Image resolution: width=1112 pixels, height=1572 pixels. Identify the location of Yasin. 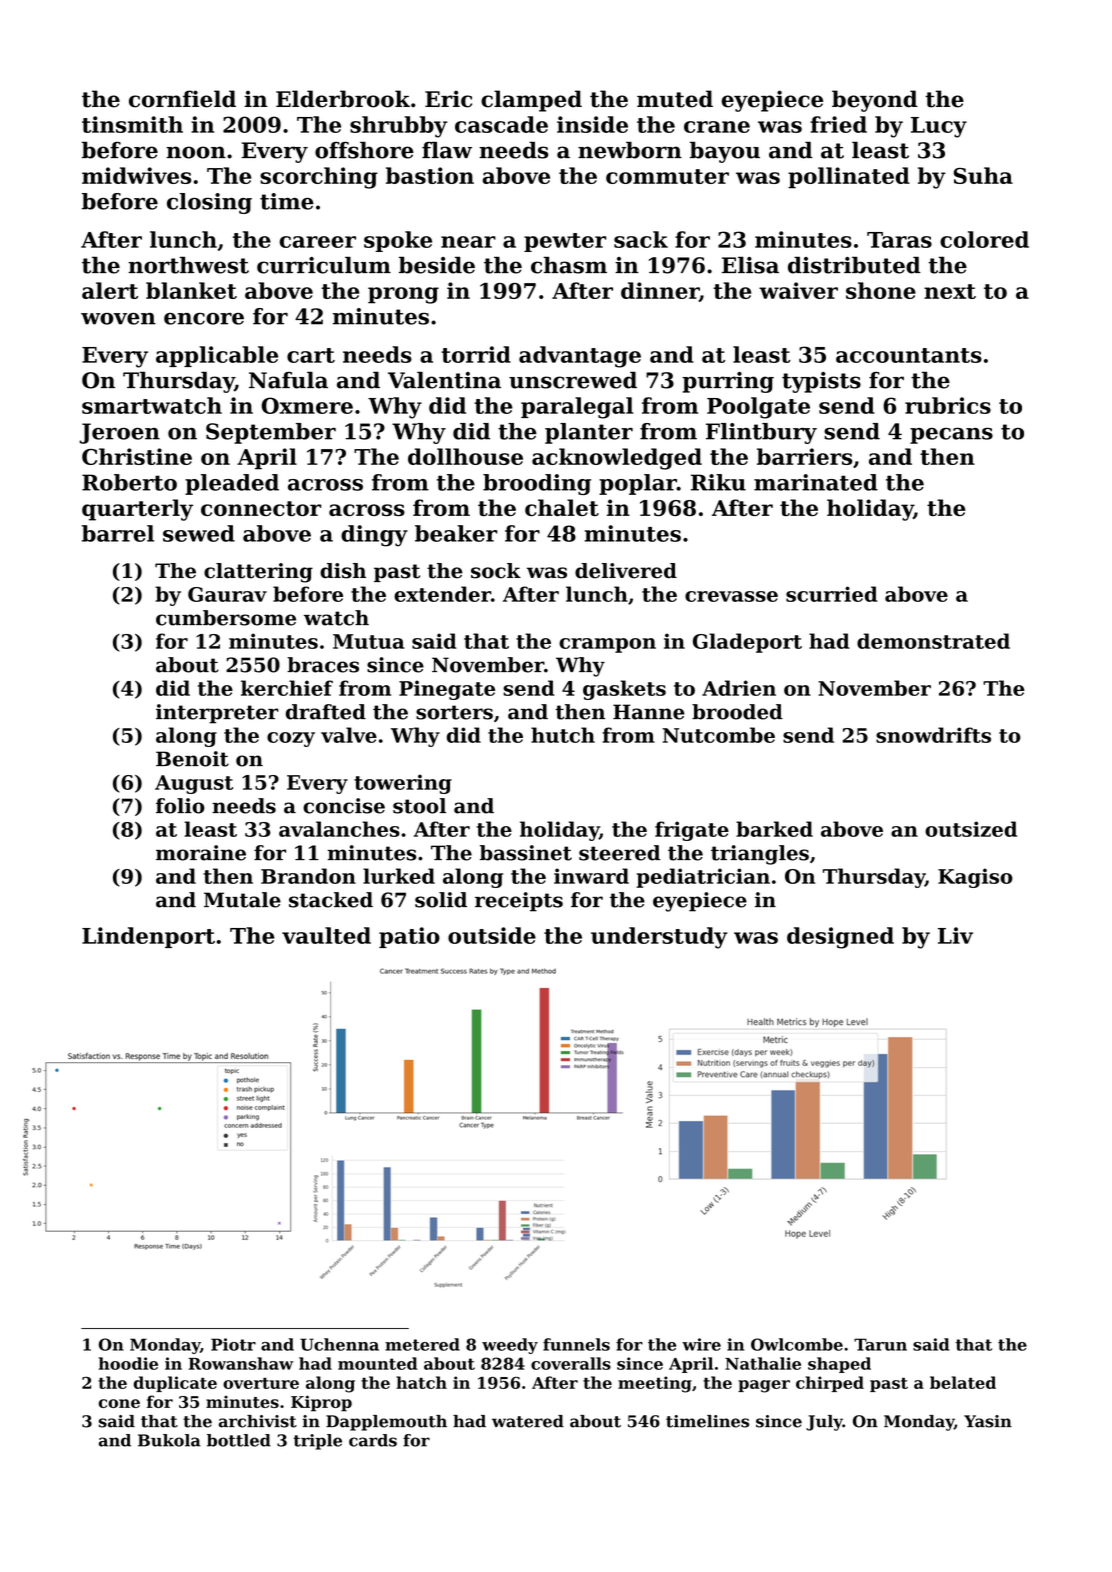
(988, 1421).
